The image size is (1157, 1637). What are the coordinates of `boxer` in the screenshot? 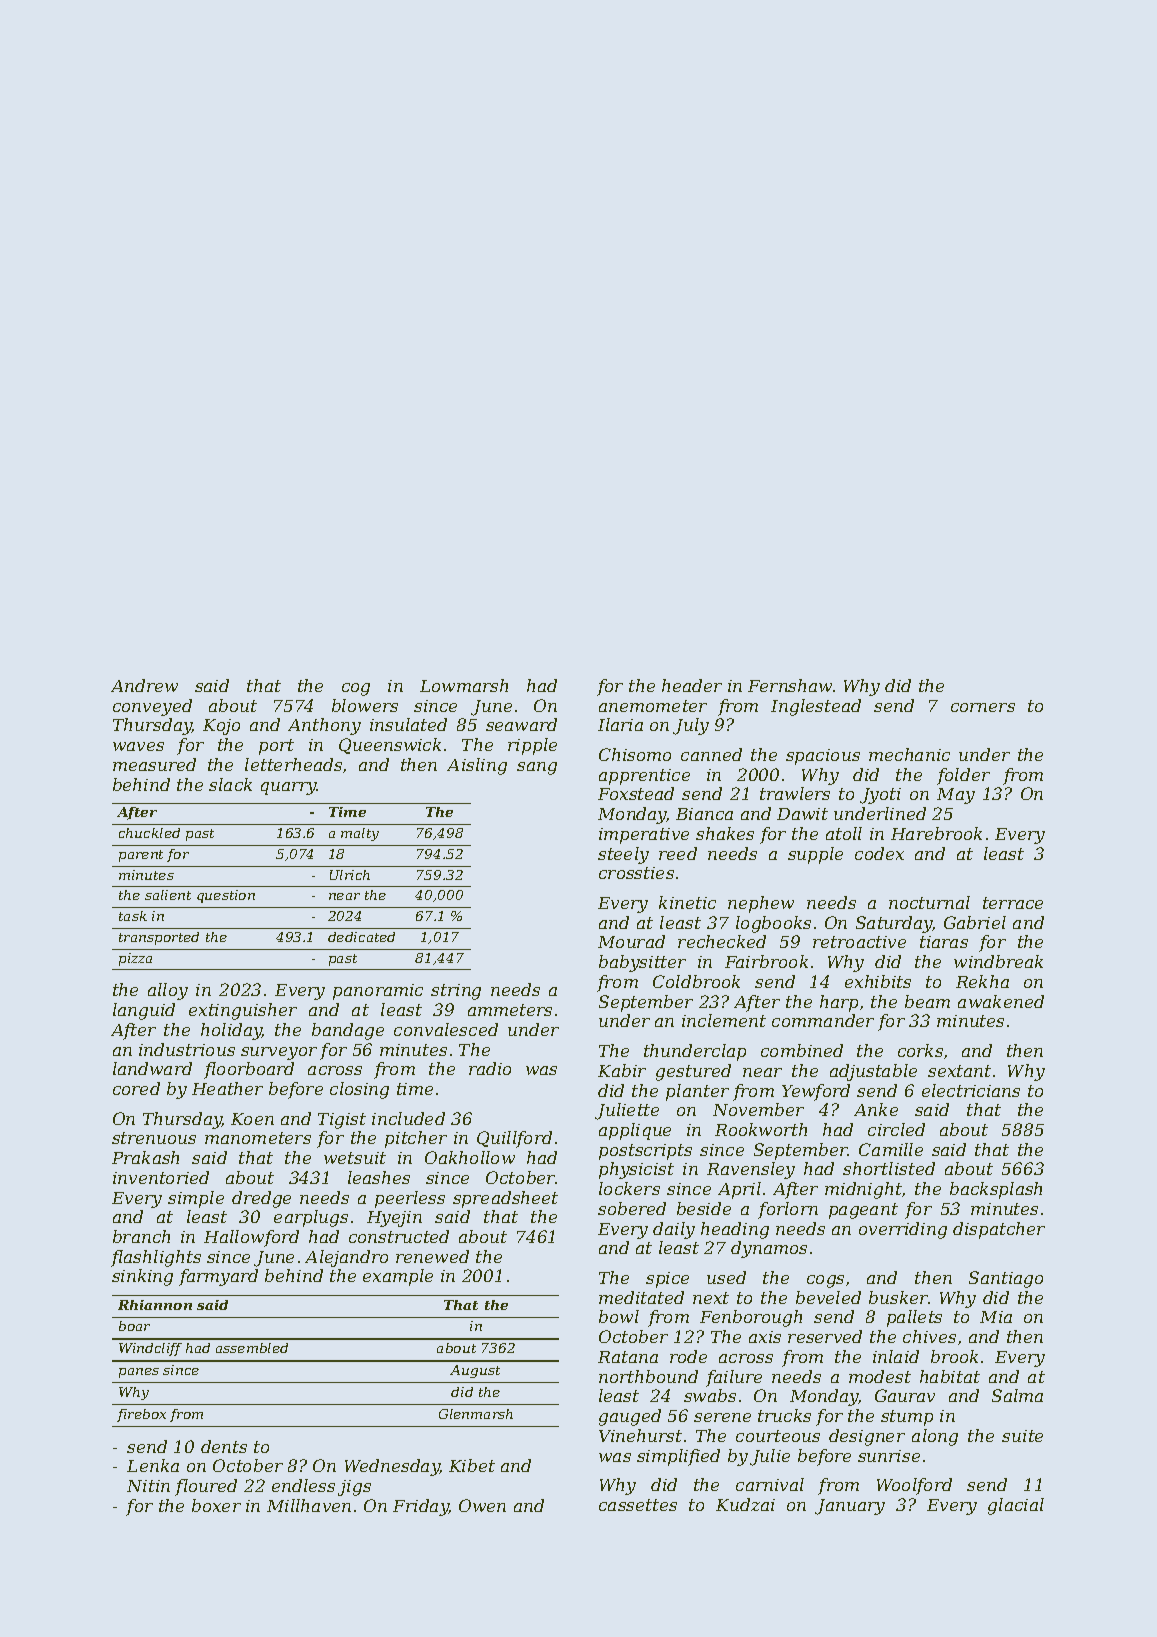 It's located at (216, 1505).
